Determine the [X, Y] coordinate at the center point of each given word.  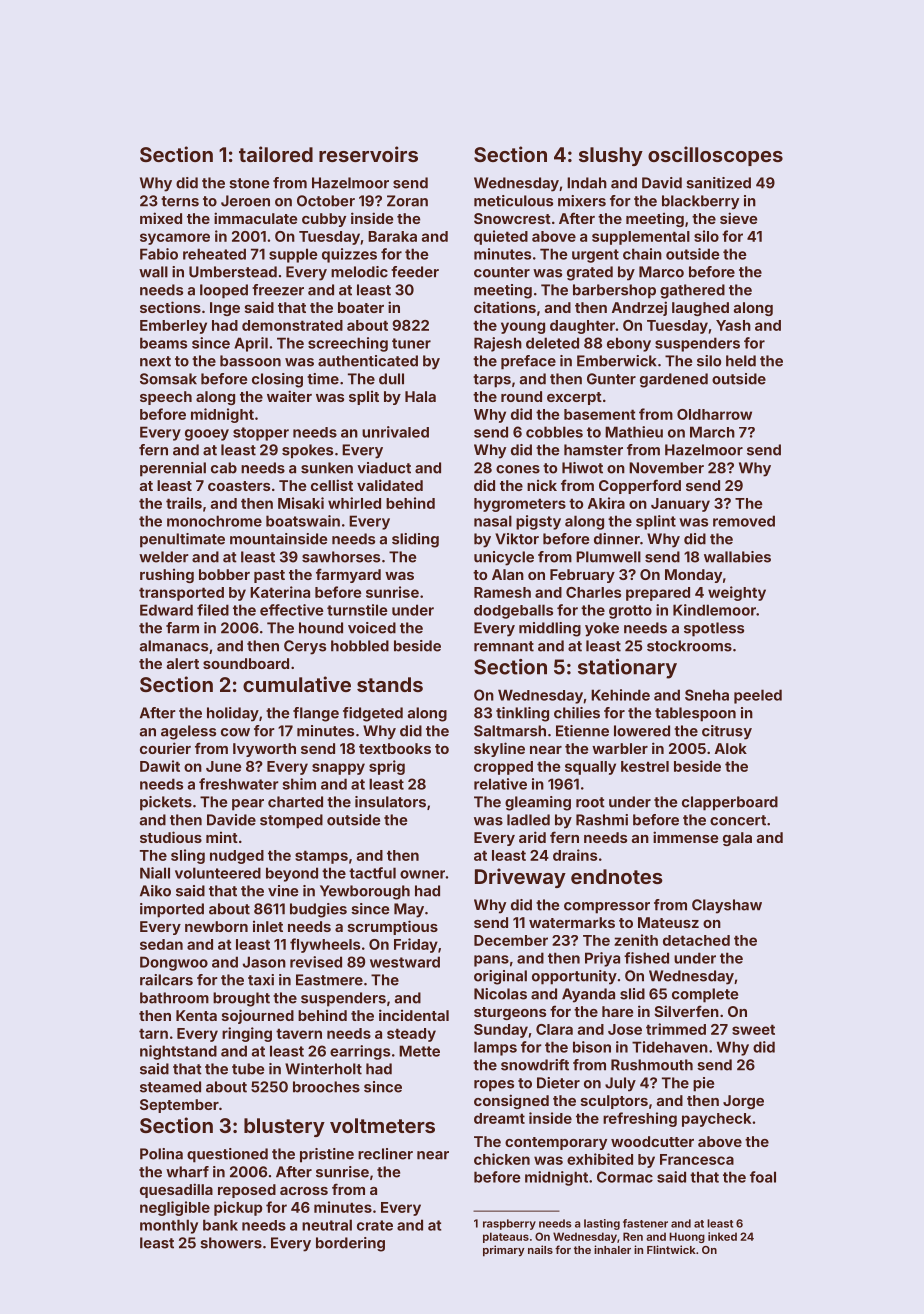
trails [184, 503]
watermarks [572, 922]
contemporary [556, 1143]
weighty [737, 593]
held [741, 361]
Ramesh [502, 592]
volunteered [218, 873]
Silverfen [686, 1011]
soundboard [246, 663]
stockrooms [689, 646]
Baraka [392, 236]
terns [180, 201]
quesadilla [176, 1190]
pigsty [538, 522]
